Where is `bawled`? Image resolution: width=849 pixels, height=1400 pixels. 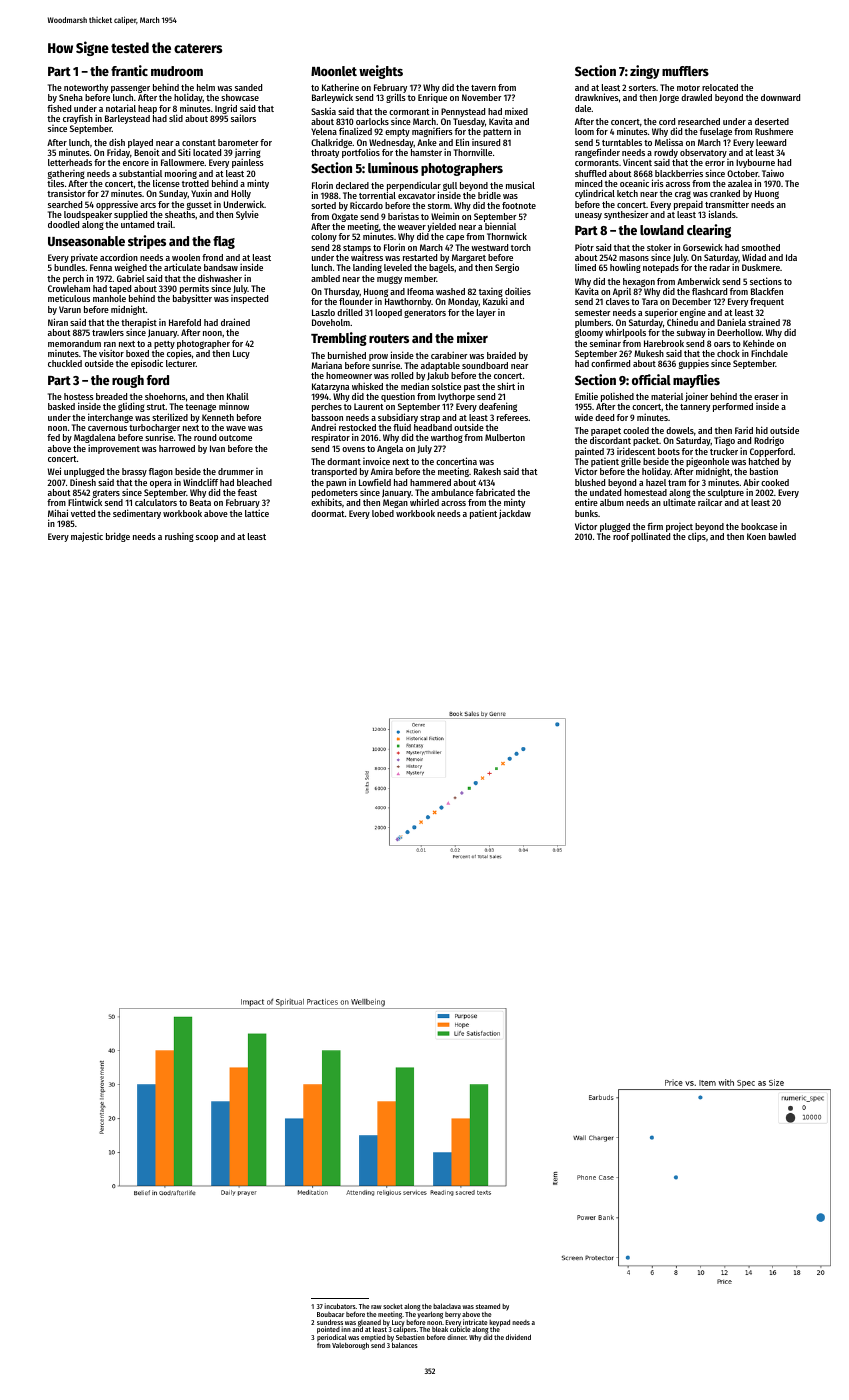
bawled is located at coordinates (782, 536).
